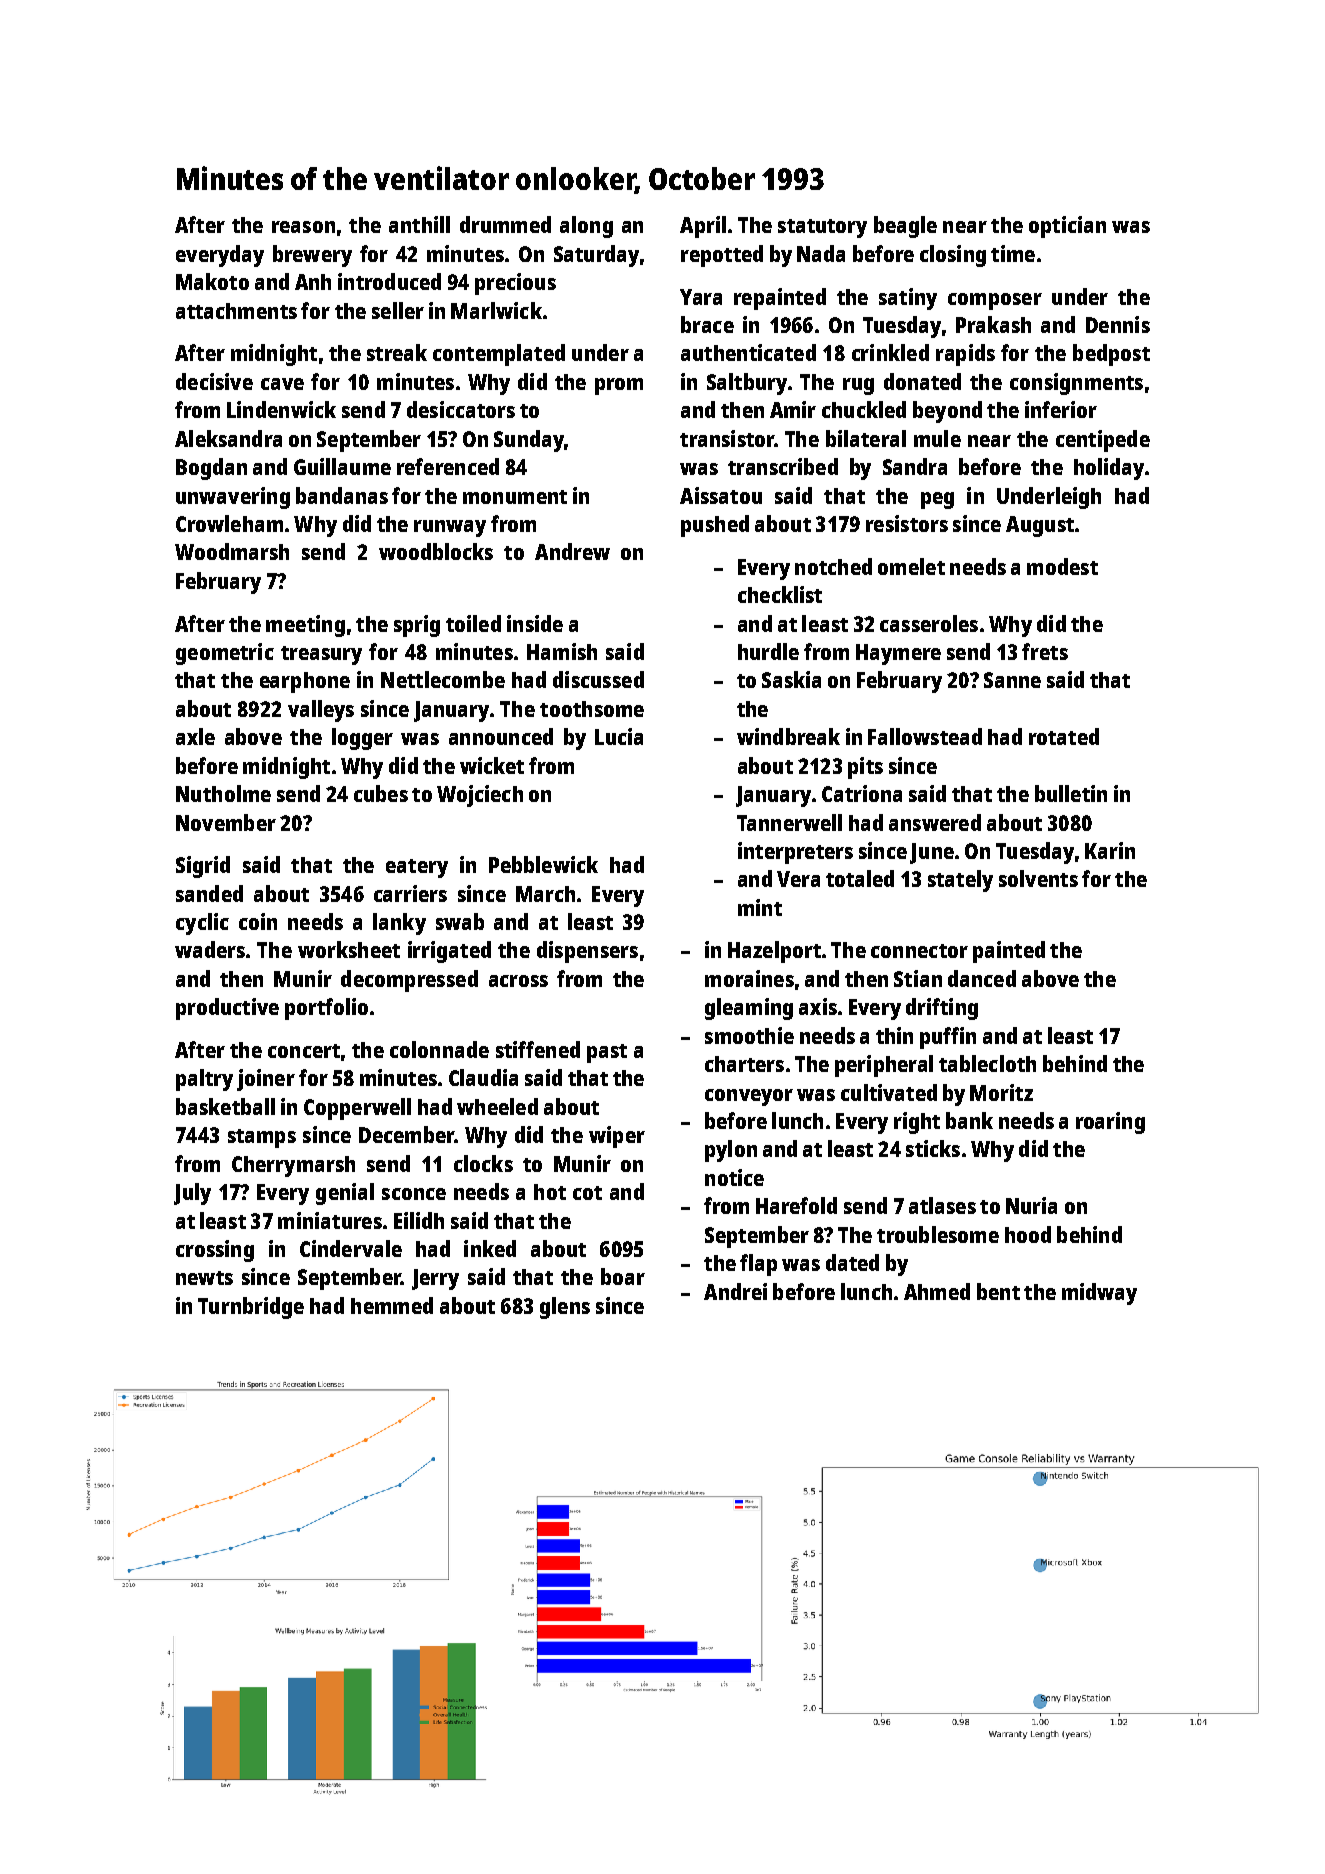  Describe the element at coordinates (203, 867) in the document. I see `Sigrid` at that location.
